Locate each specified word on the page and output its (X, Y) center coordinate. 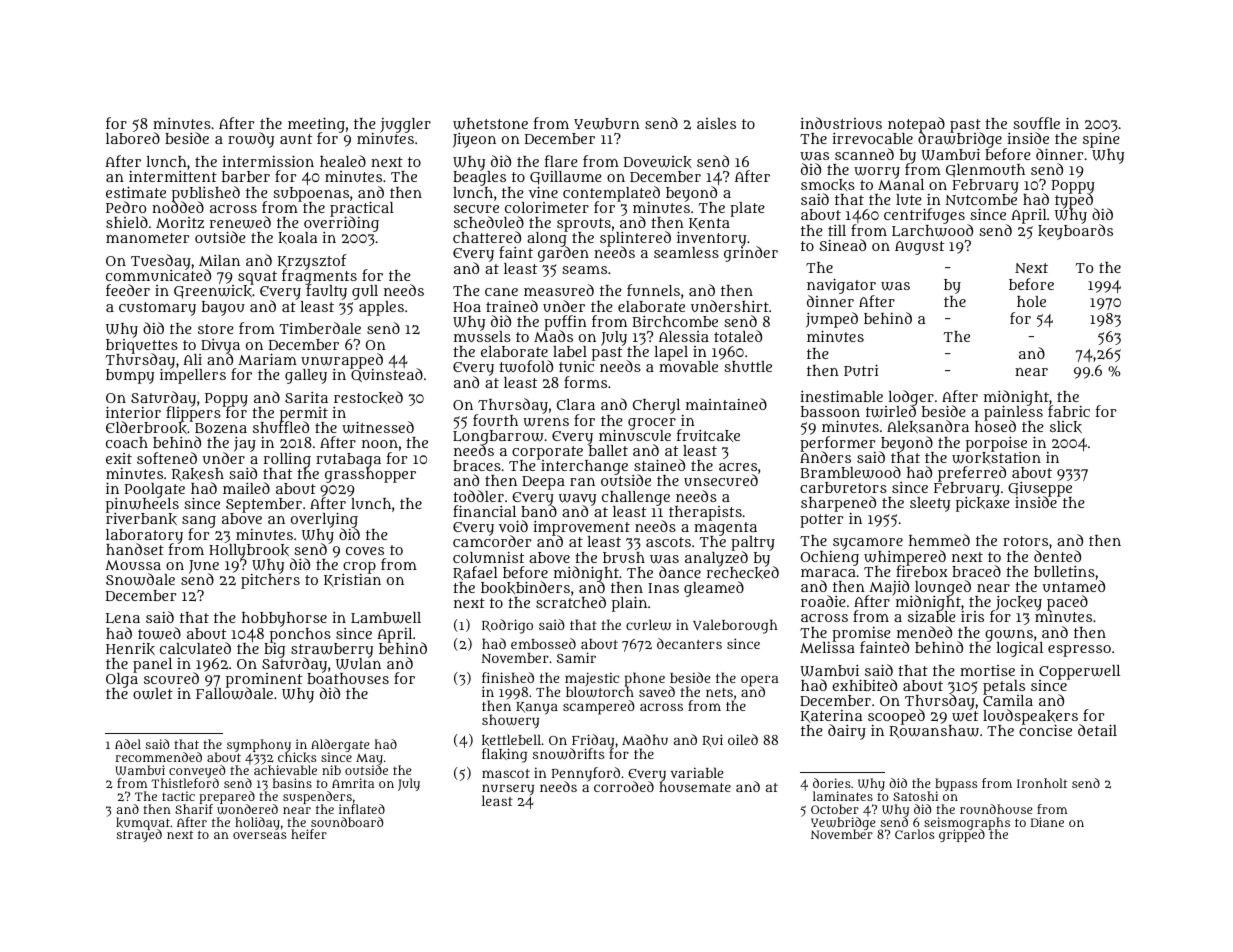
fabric (1069, 411)
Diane (1047, 822)
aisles (716, 123)
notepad (916, 125)
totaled (738, 336)
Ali (192, 359)
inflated (362, 809)
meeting (316, 125)
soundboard (347, 822)
